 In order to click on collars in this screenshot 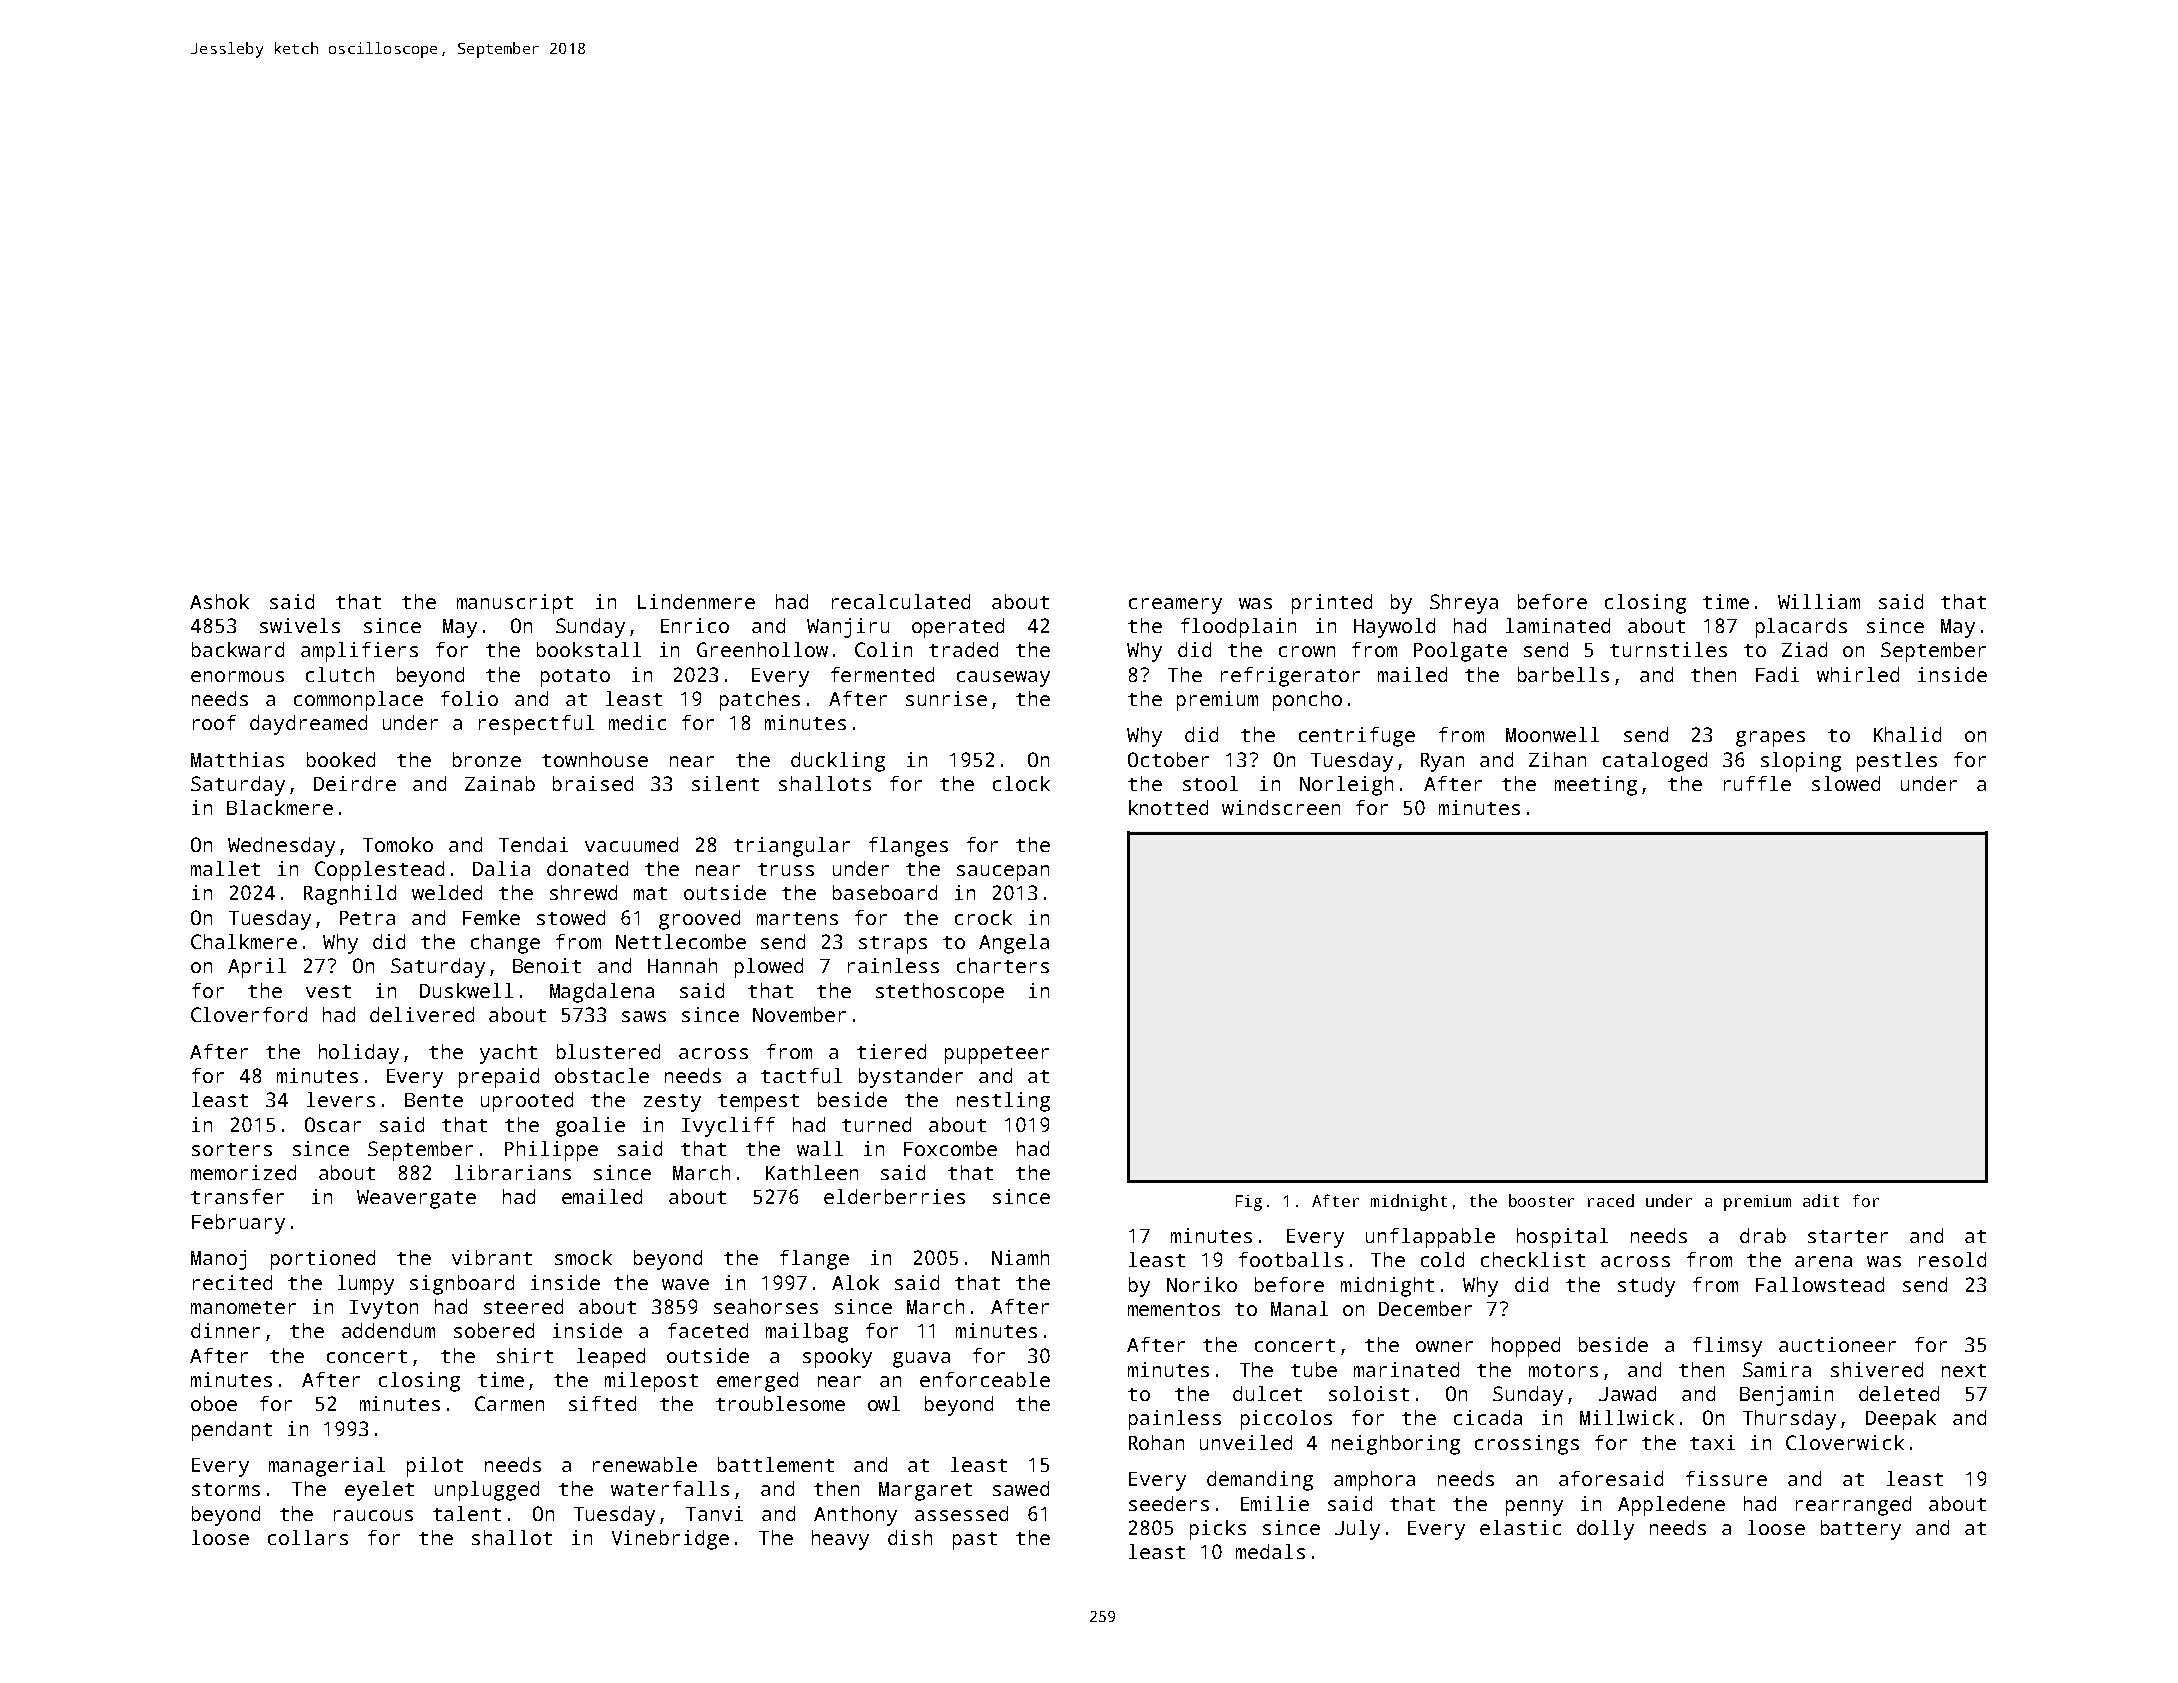, I will do `click(308, 1537)`.
